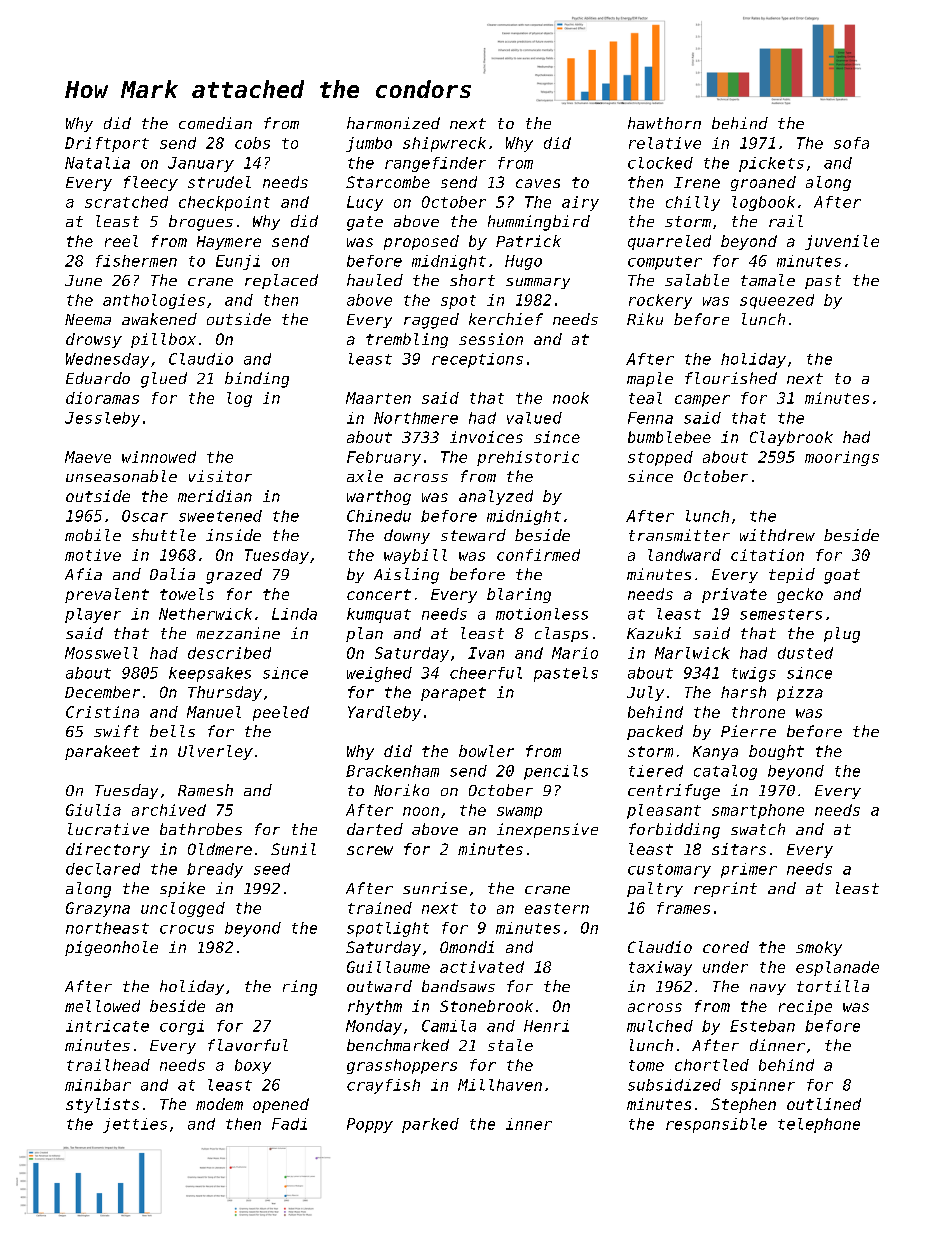  What do you see at coordinates (851, 143) in the document?
I see `sofa` at bounding box center [851, 143].
